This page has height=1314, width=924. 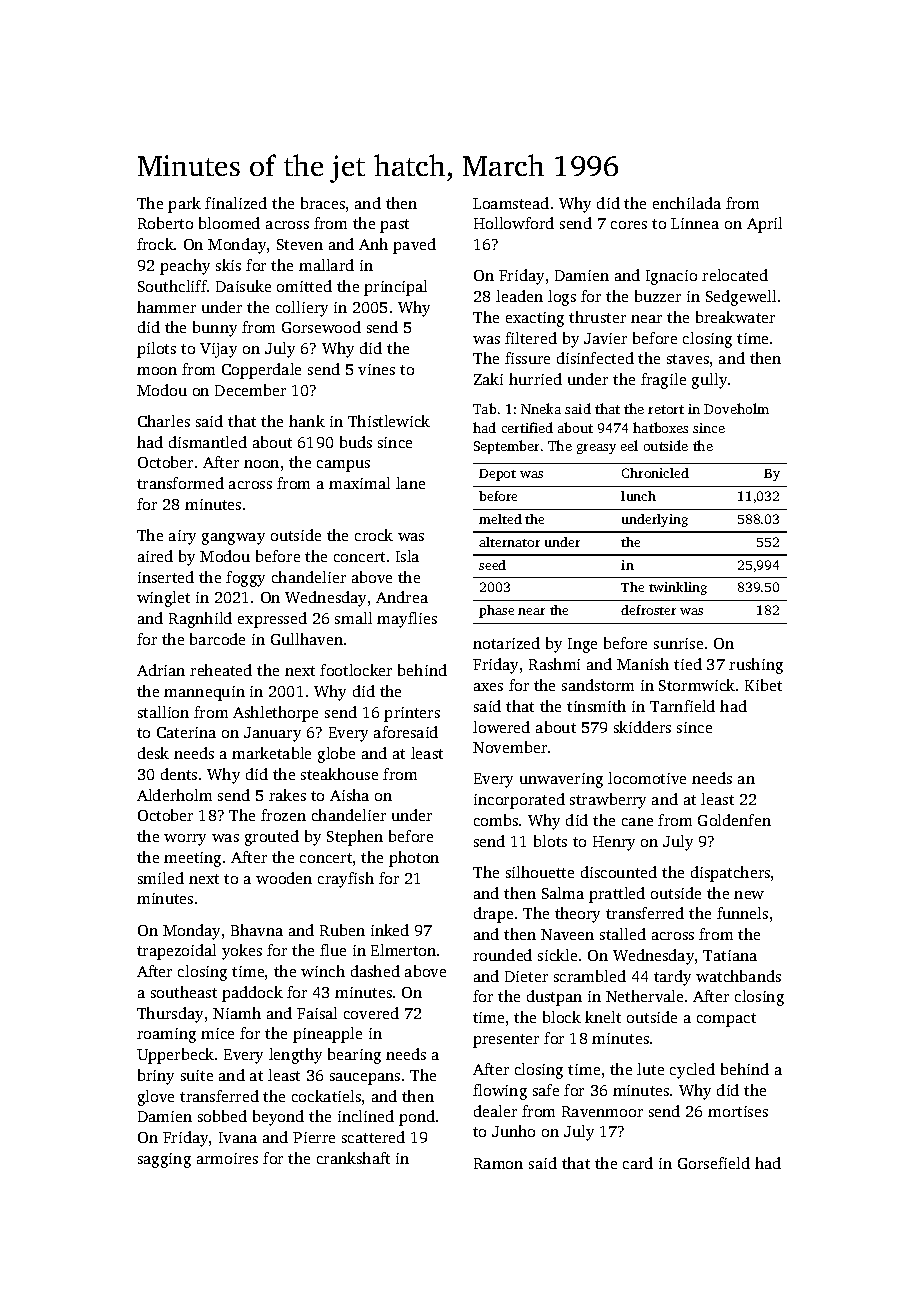 I want to click on lowered, so click(x=501, y=727).
